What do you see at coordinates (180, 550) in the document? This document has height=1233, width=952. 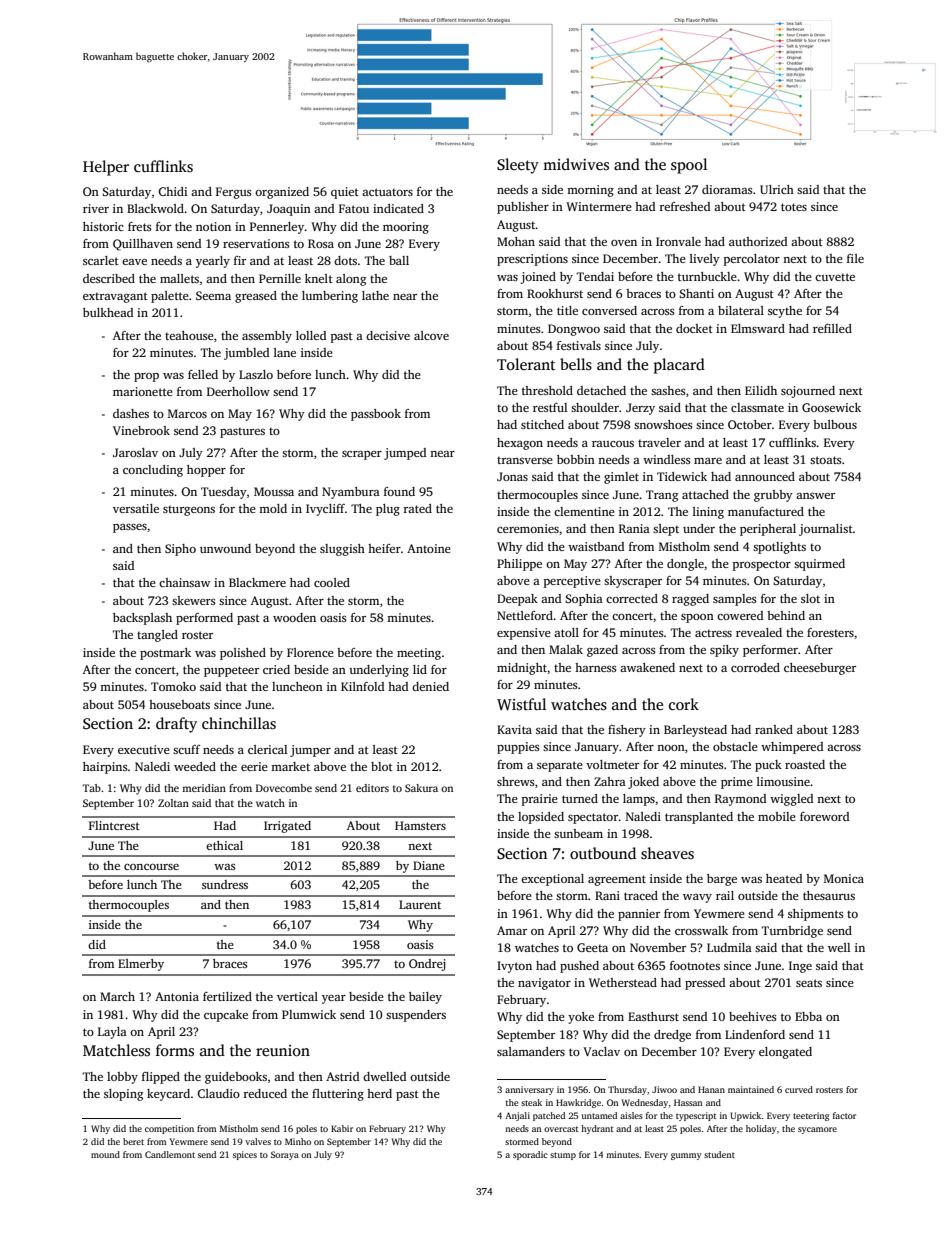 I see `Sipho` at bounding box center [180, 550].
